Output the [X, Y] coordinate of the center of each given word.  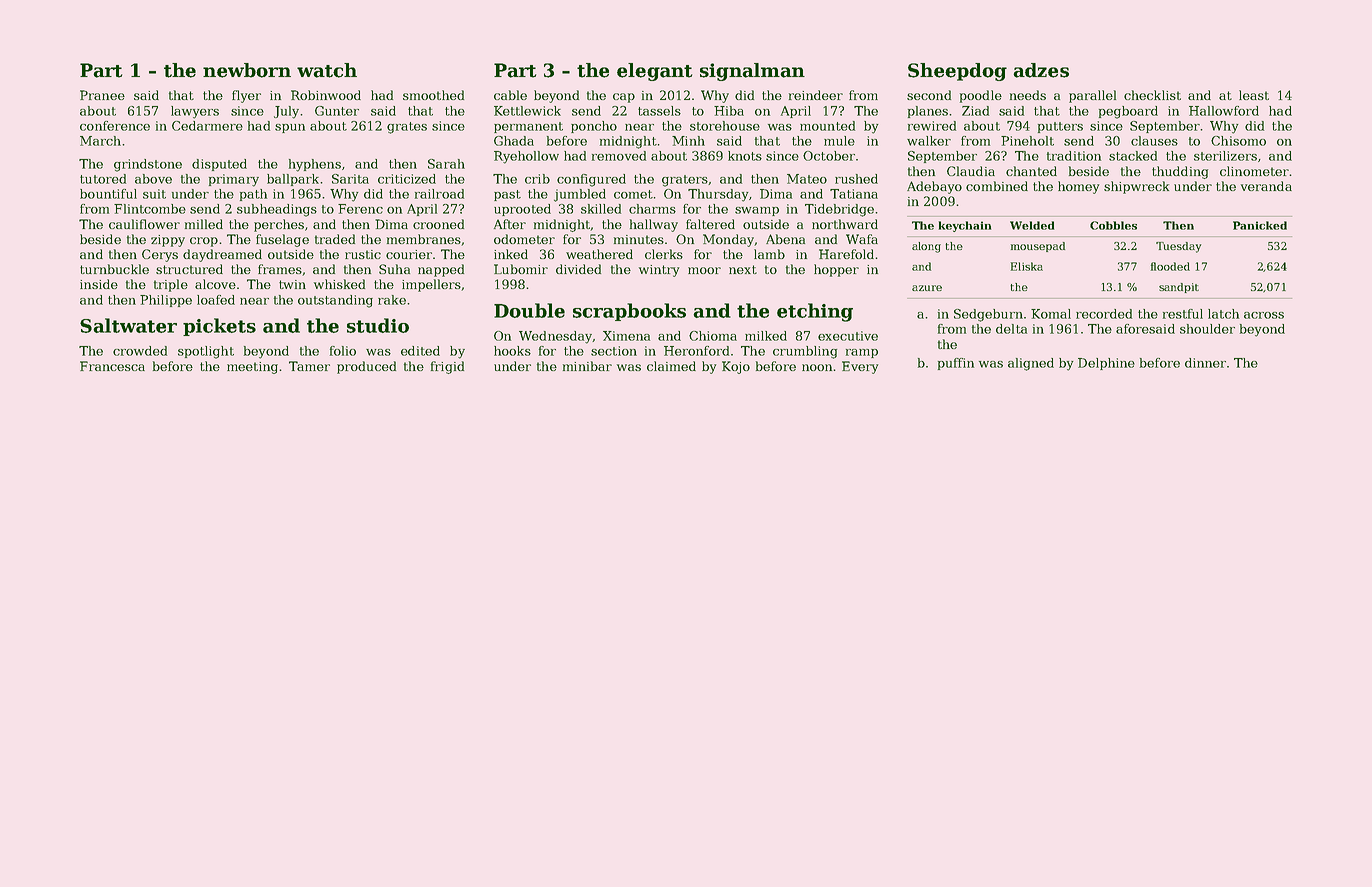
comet [633, 194]
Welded [1032, 225]
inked [511, 254]
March [100, 141]
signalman [752, 72]
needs [1028, 95]
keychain [965, 226]
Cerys [160, 255]
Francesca [112, 366]
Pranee [102, 95]
